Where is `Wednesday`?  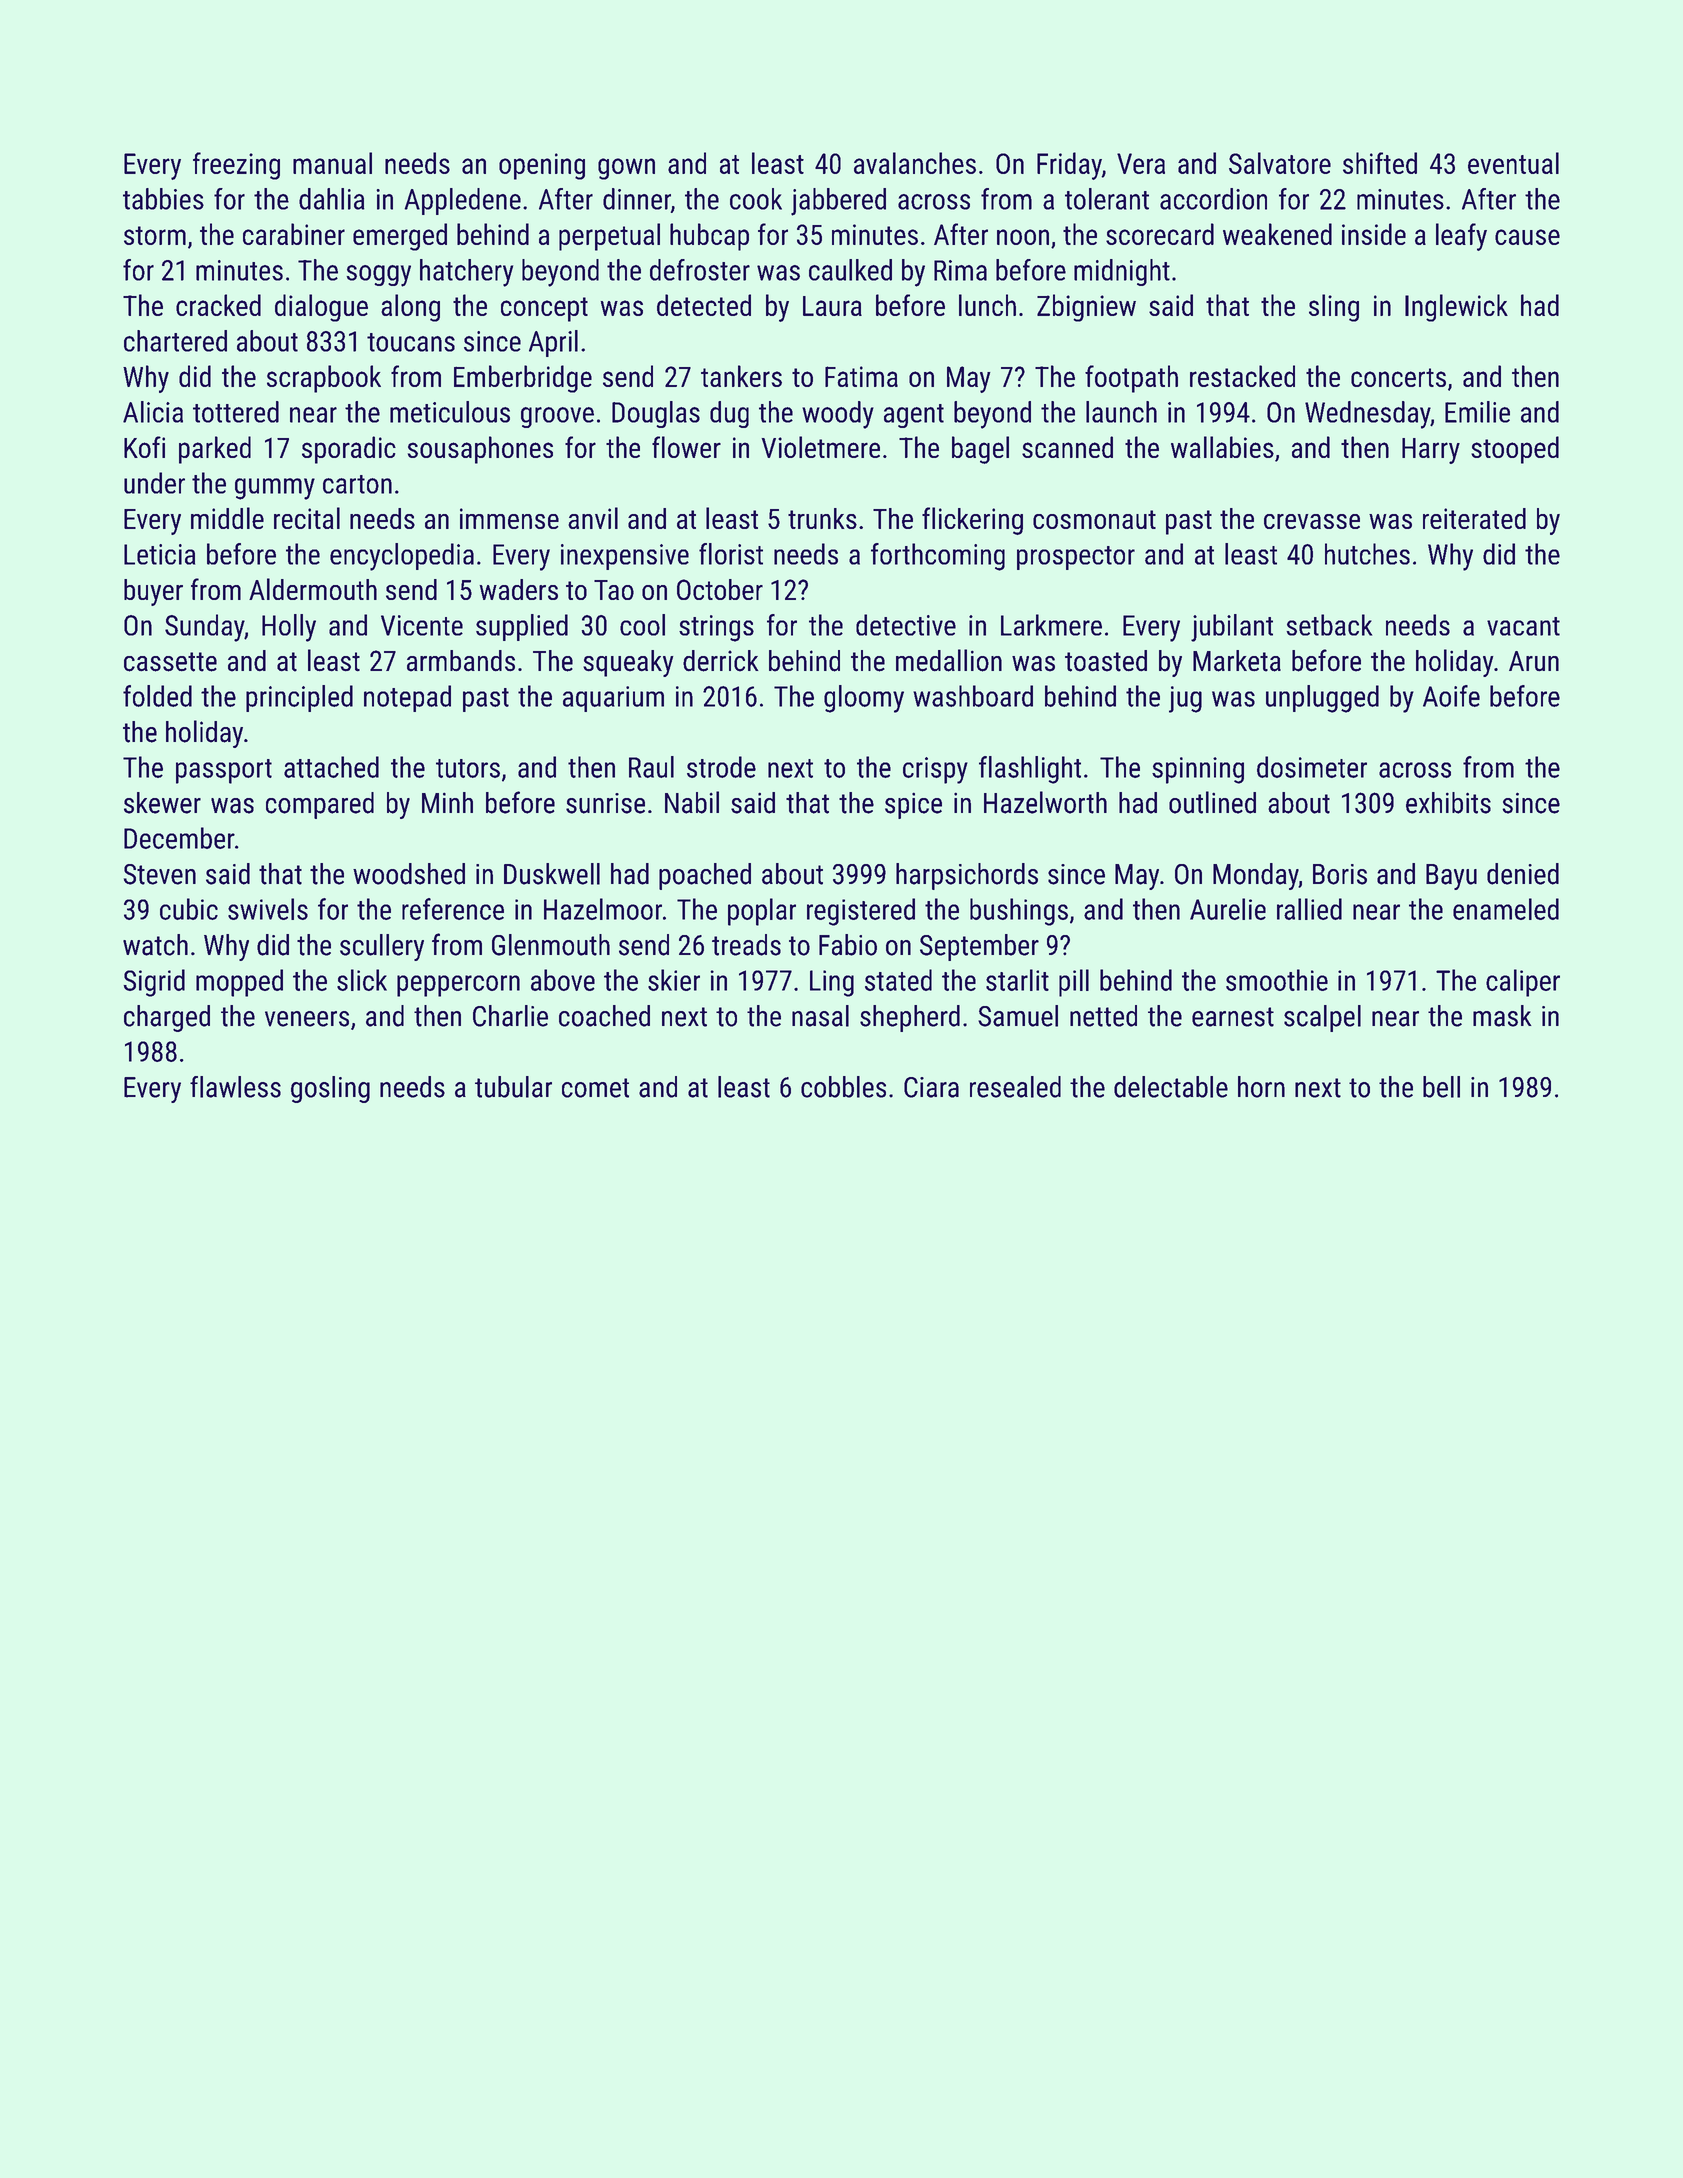 Wednesday is located at coordinates (1367, 415).
